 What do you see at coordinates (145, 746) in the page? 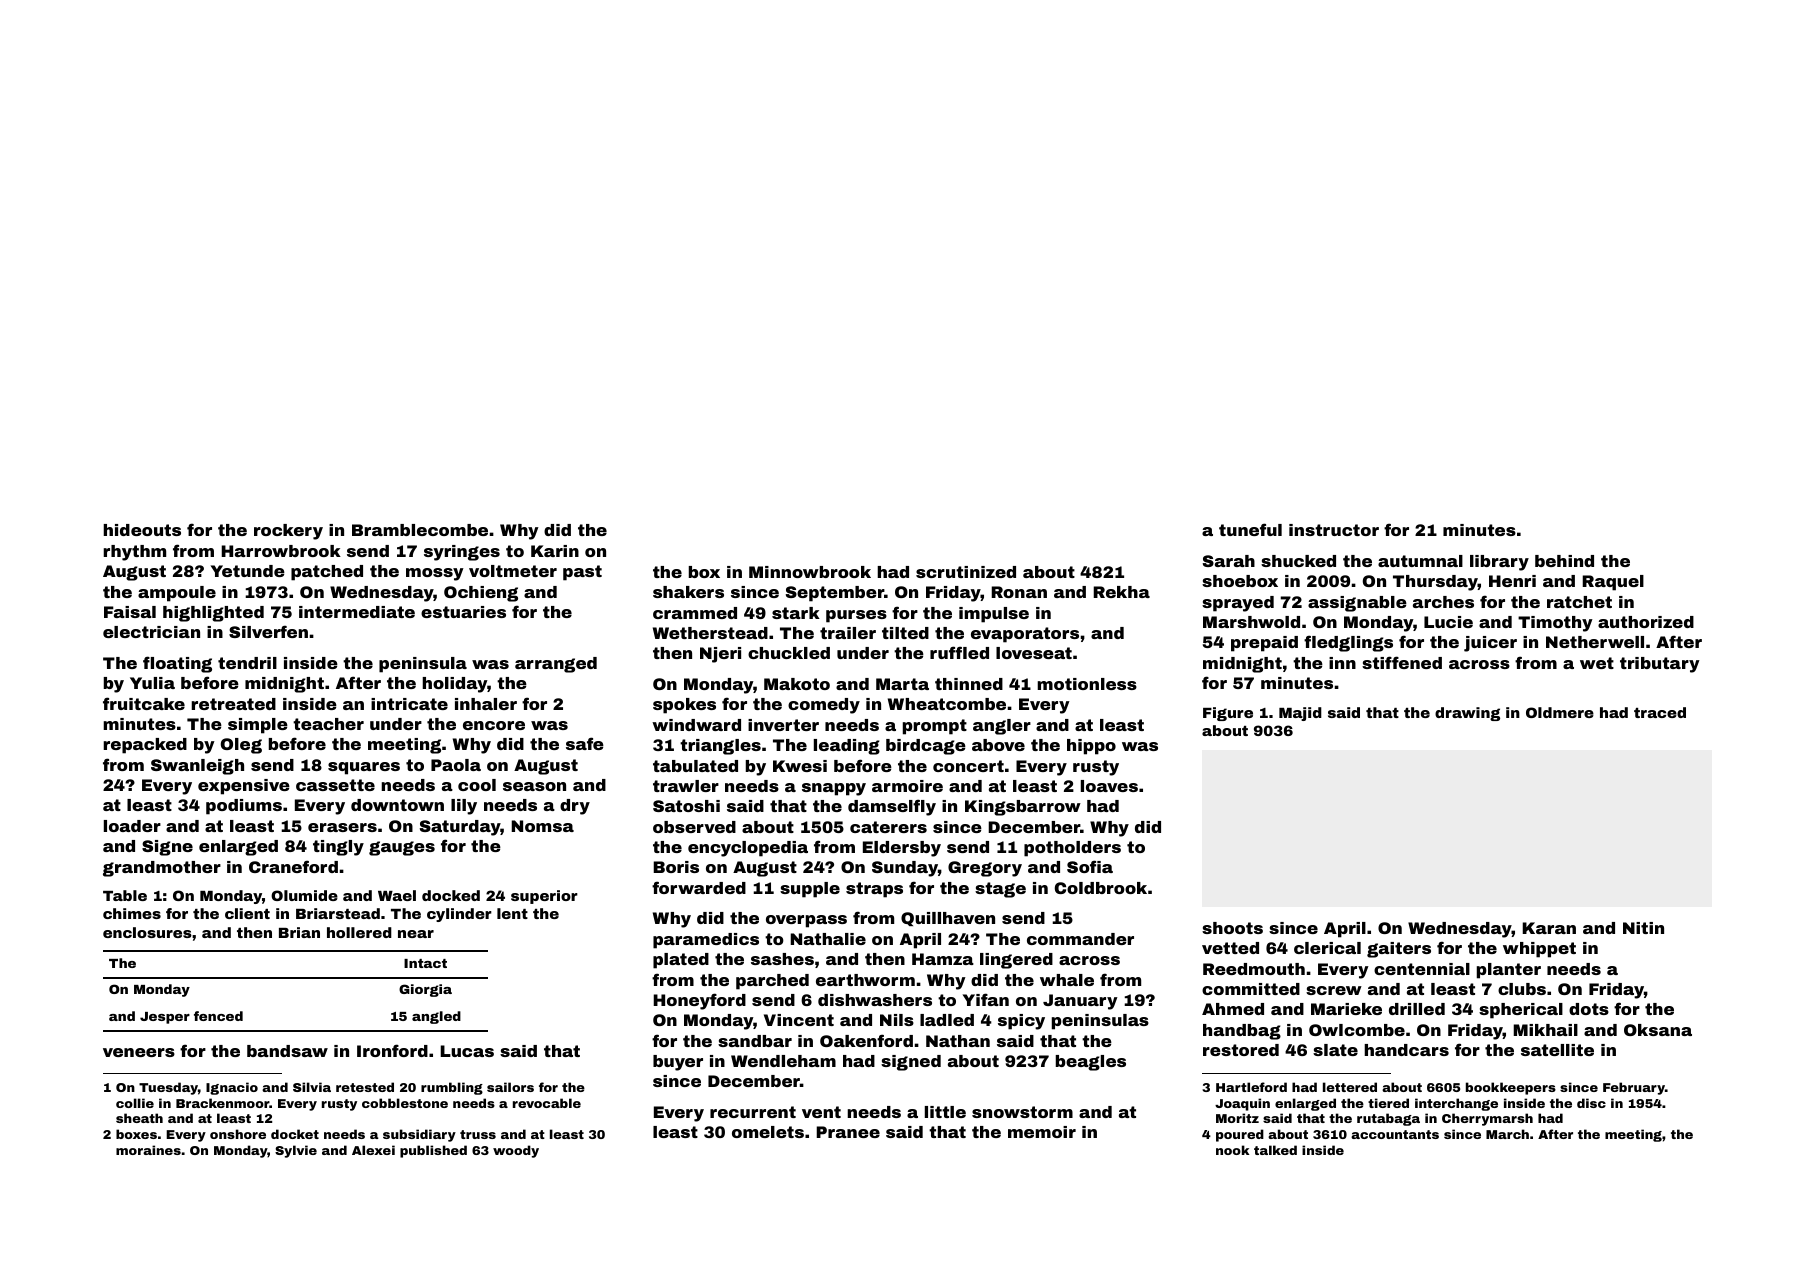
I see `repacked` at bounding box center [145, 746].
